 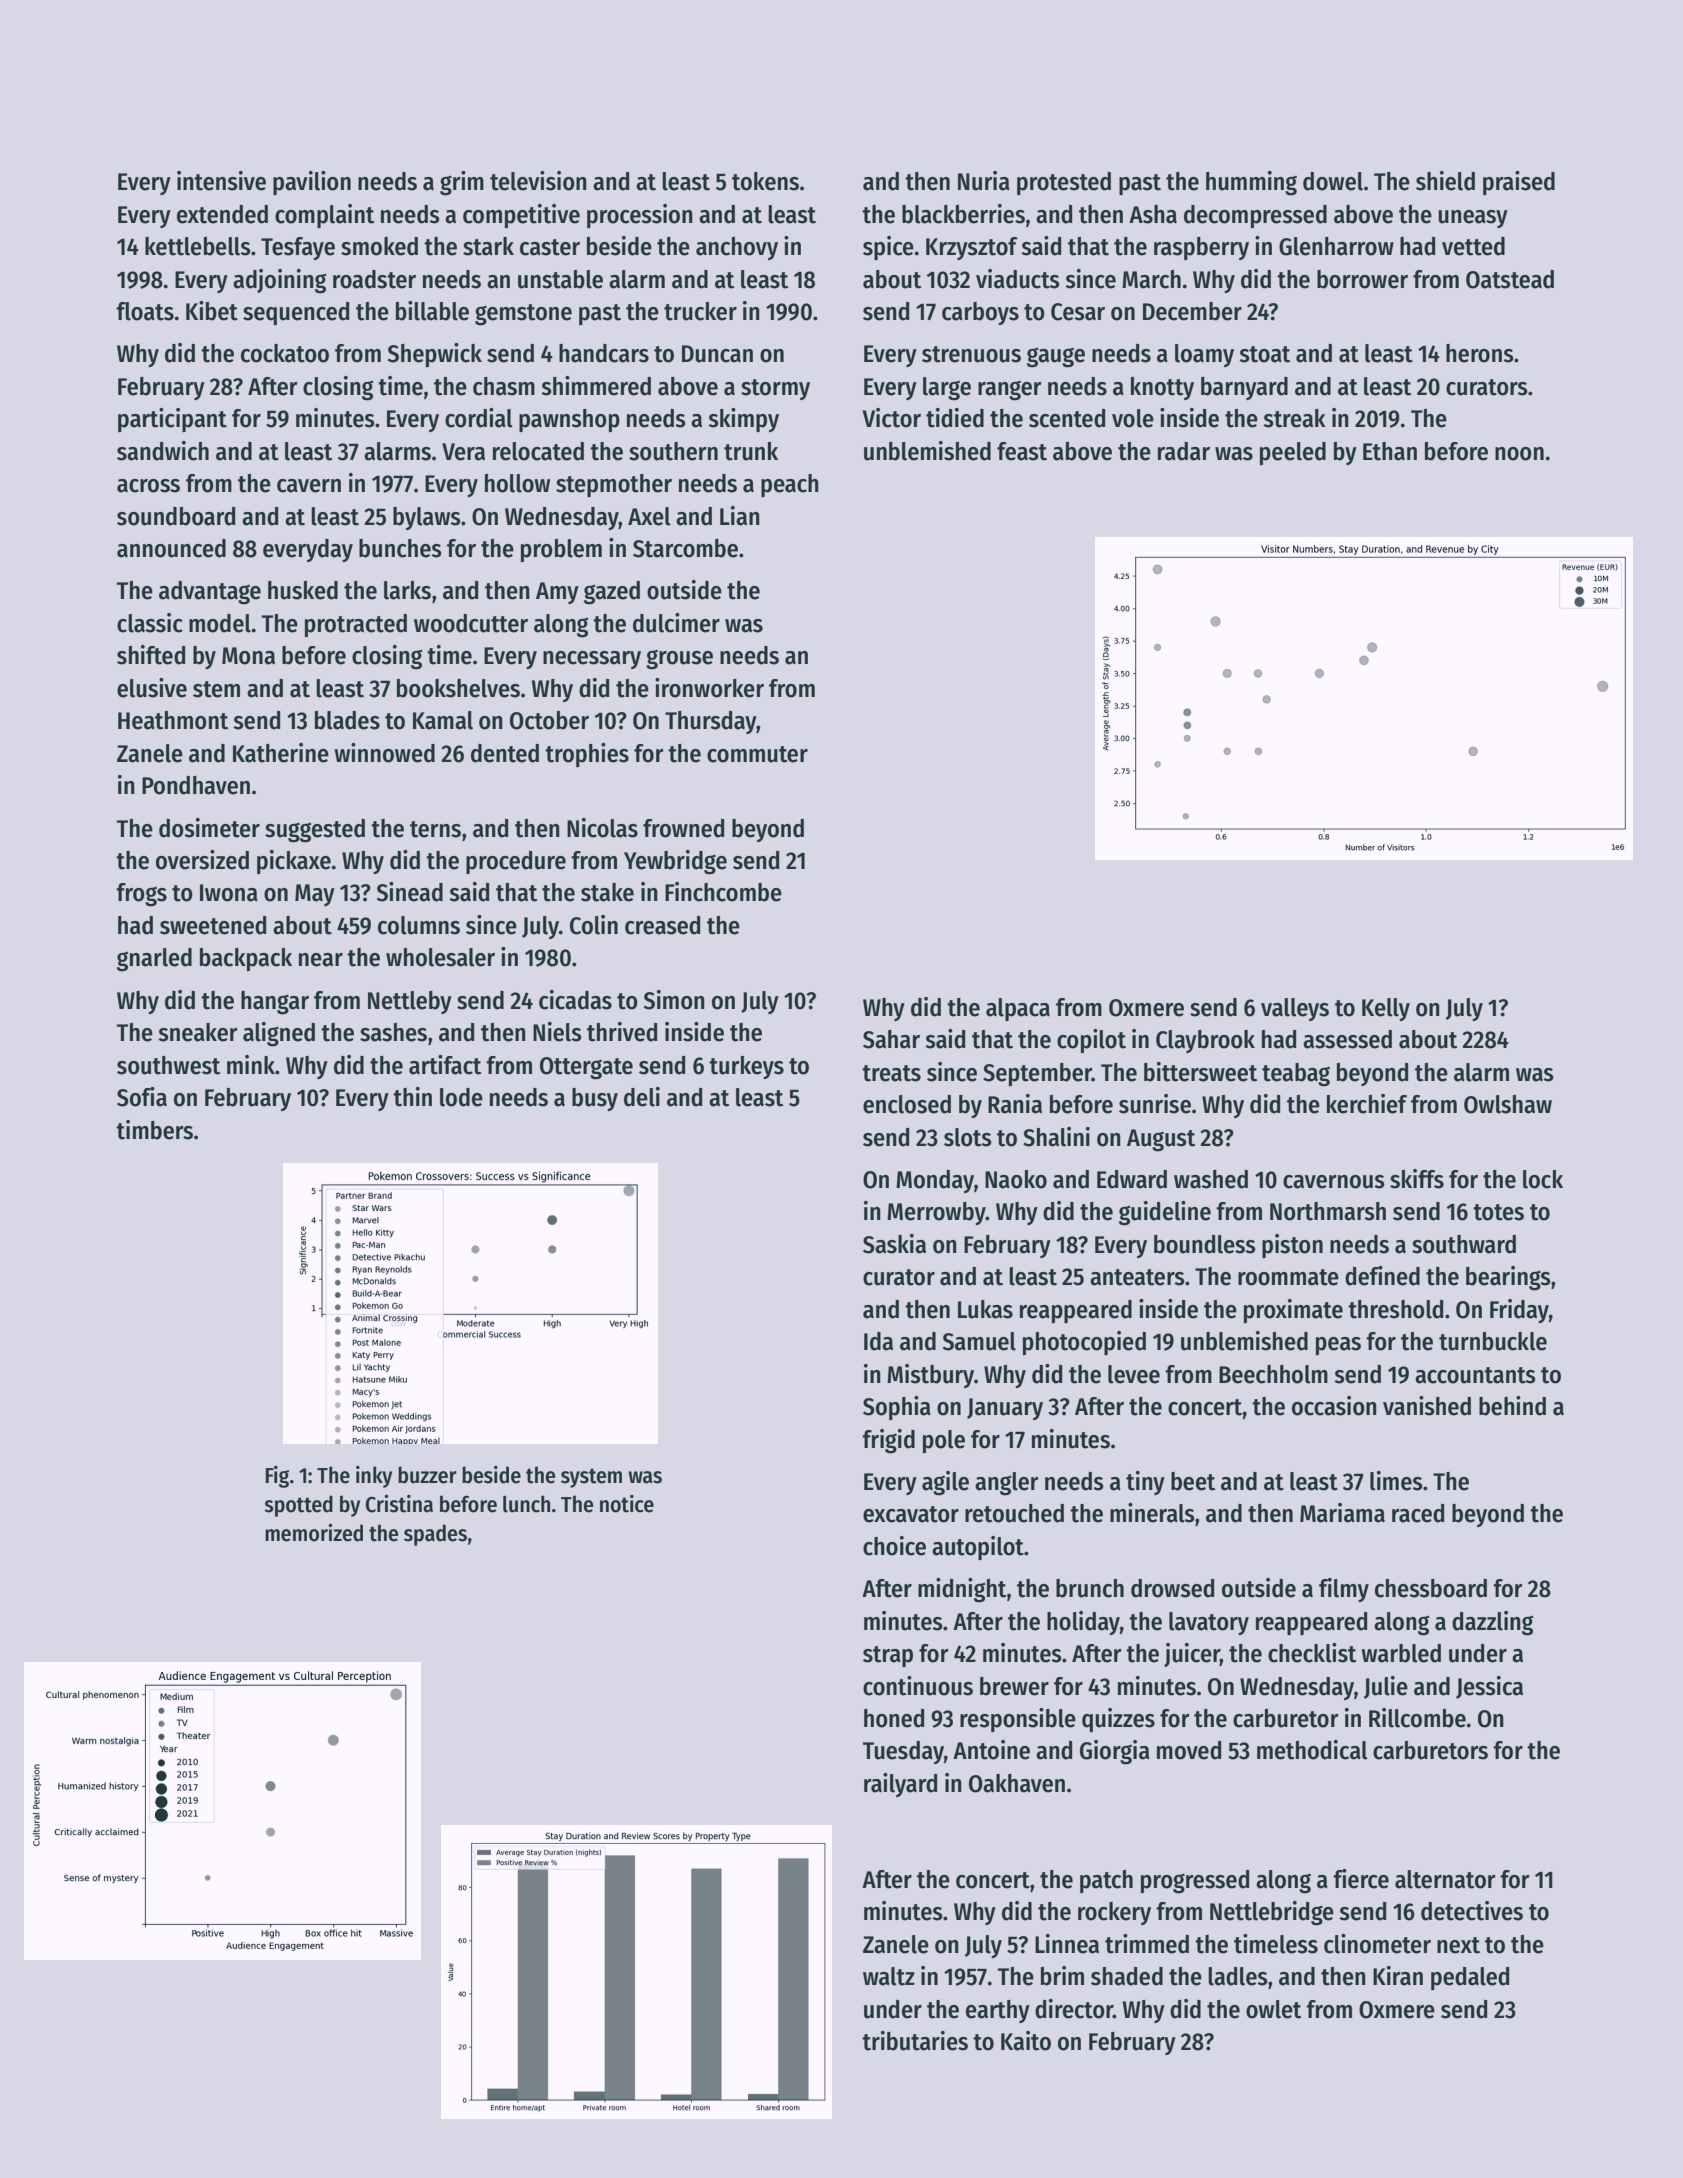 What do you see at coordinates (1017, 1783) in the screenshot?
I see `Oakhaven` at bounding box center [1017, 1783].
